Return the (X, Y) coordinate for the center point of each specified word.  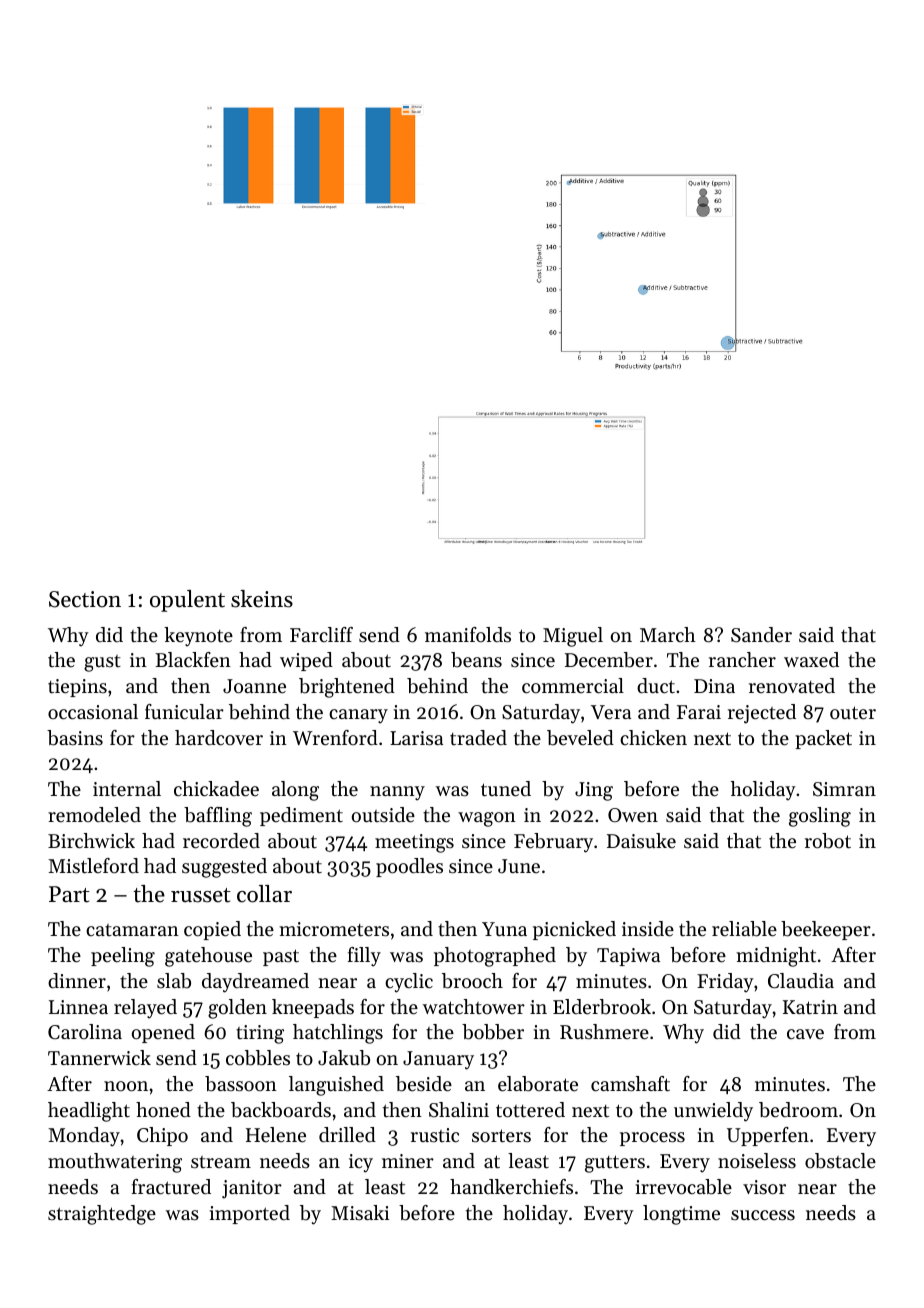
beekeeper (826, 930)
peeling (123, 957)
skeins (262, 599)
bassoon (241, 1084)
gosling (820, 817)
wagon (487, 819)
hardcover (219, 738)
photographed (495, 957)
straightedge (102, 1215)
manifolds (468, 635)
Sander (761, 635)
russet (201, 895)
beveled (580, 738)
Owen (633, 815)
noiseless (757, 1161)
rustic (435, 1135)
